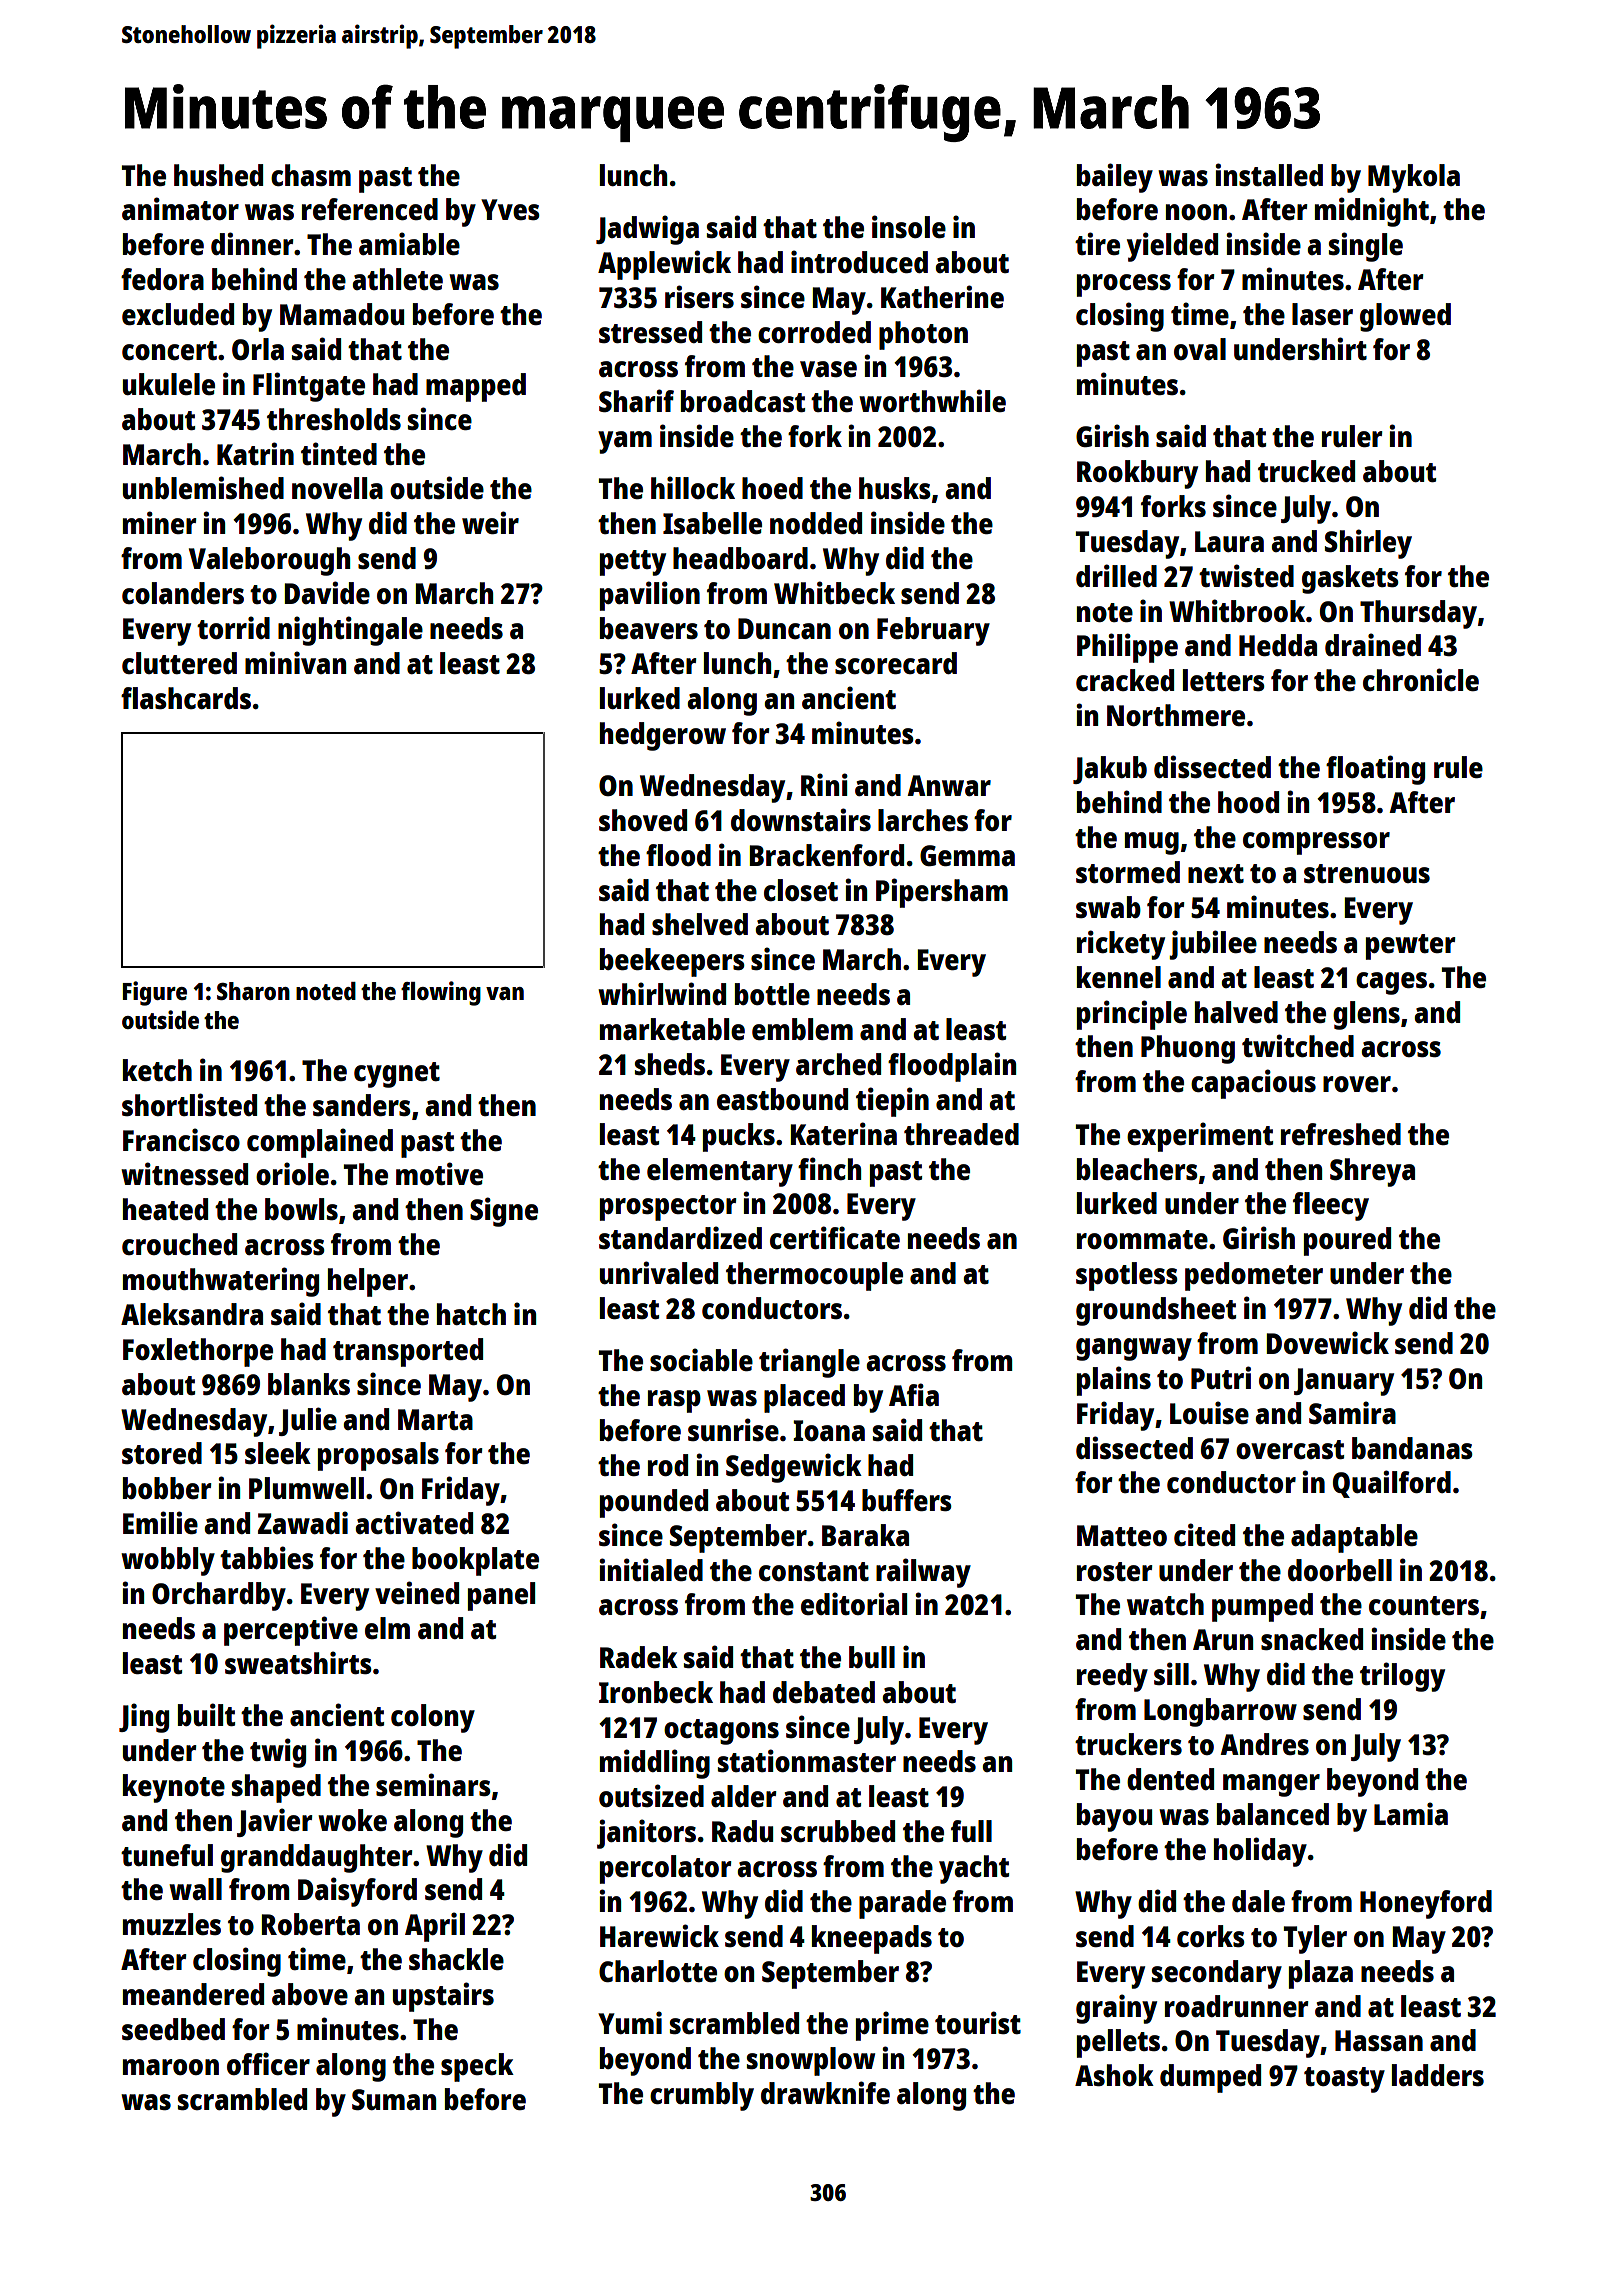 This document has height=2292, width=1620. Describe the element at coordinates (253, 991) in the document. I see `Sharon` at that location.
